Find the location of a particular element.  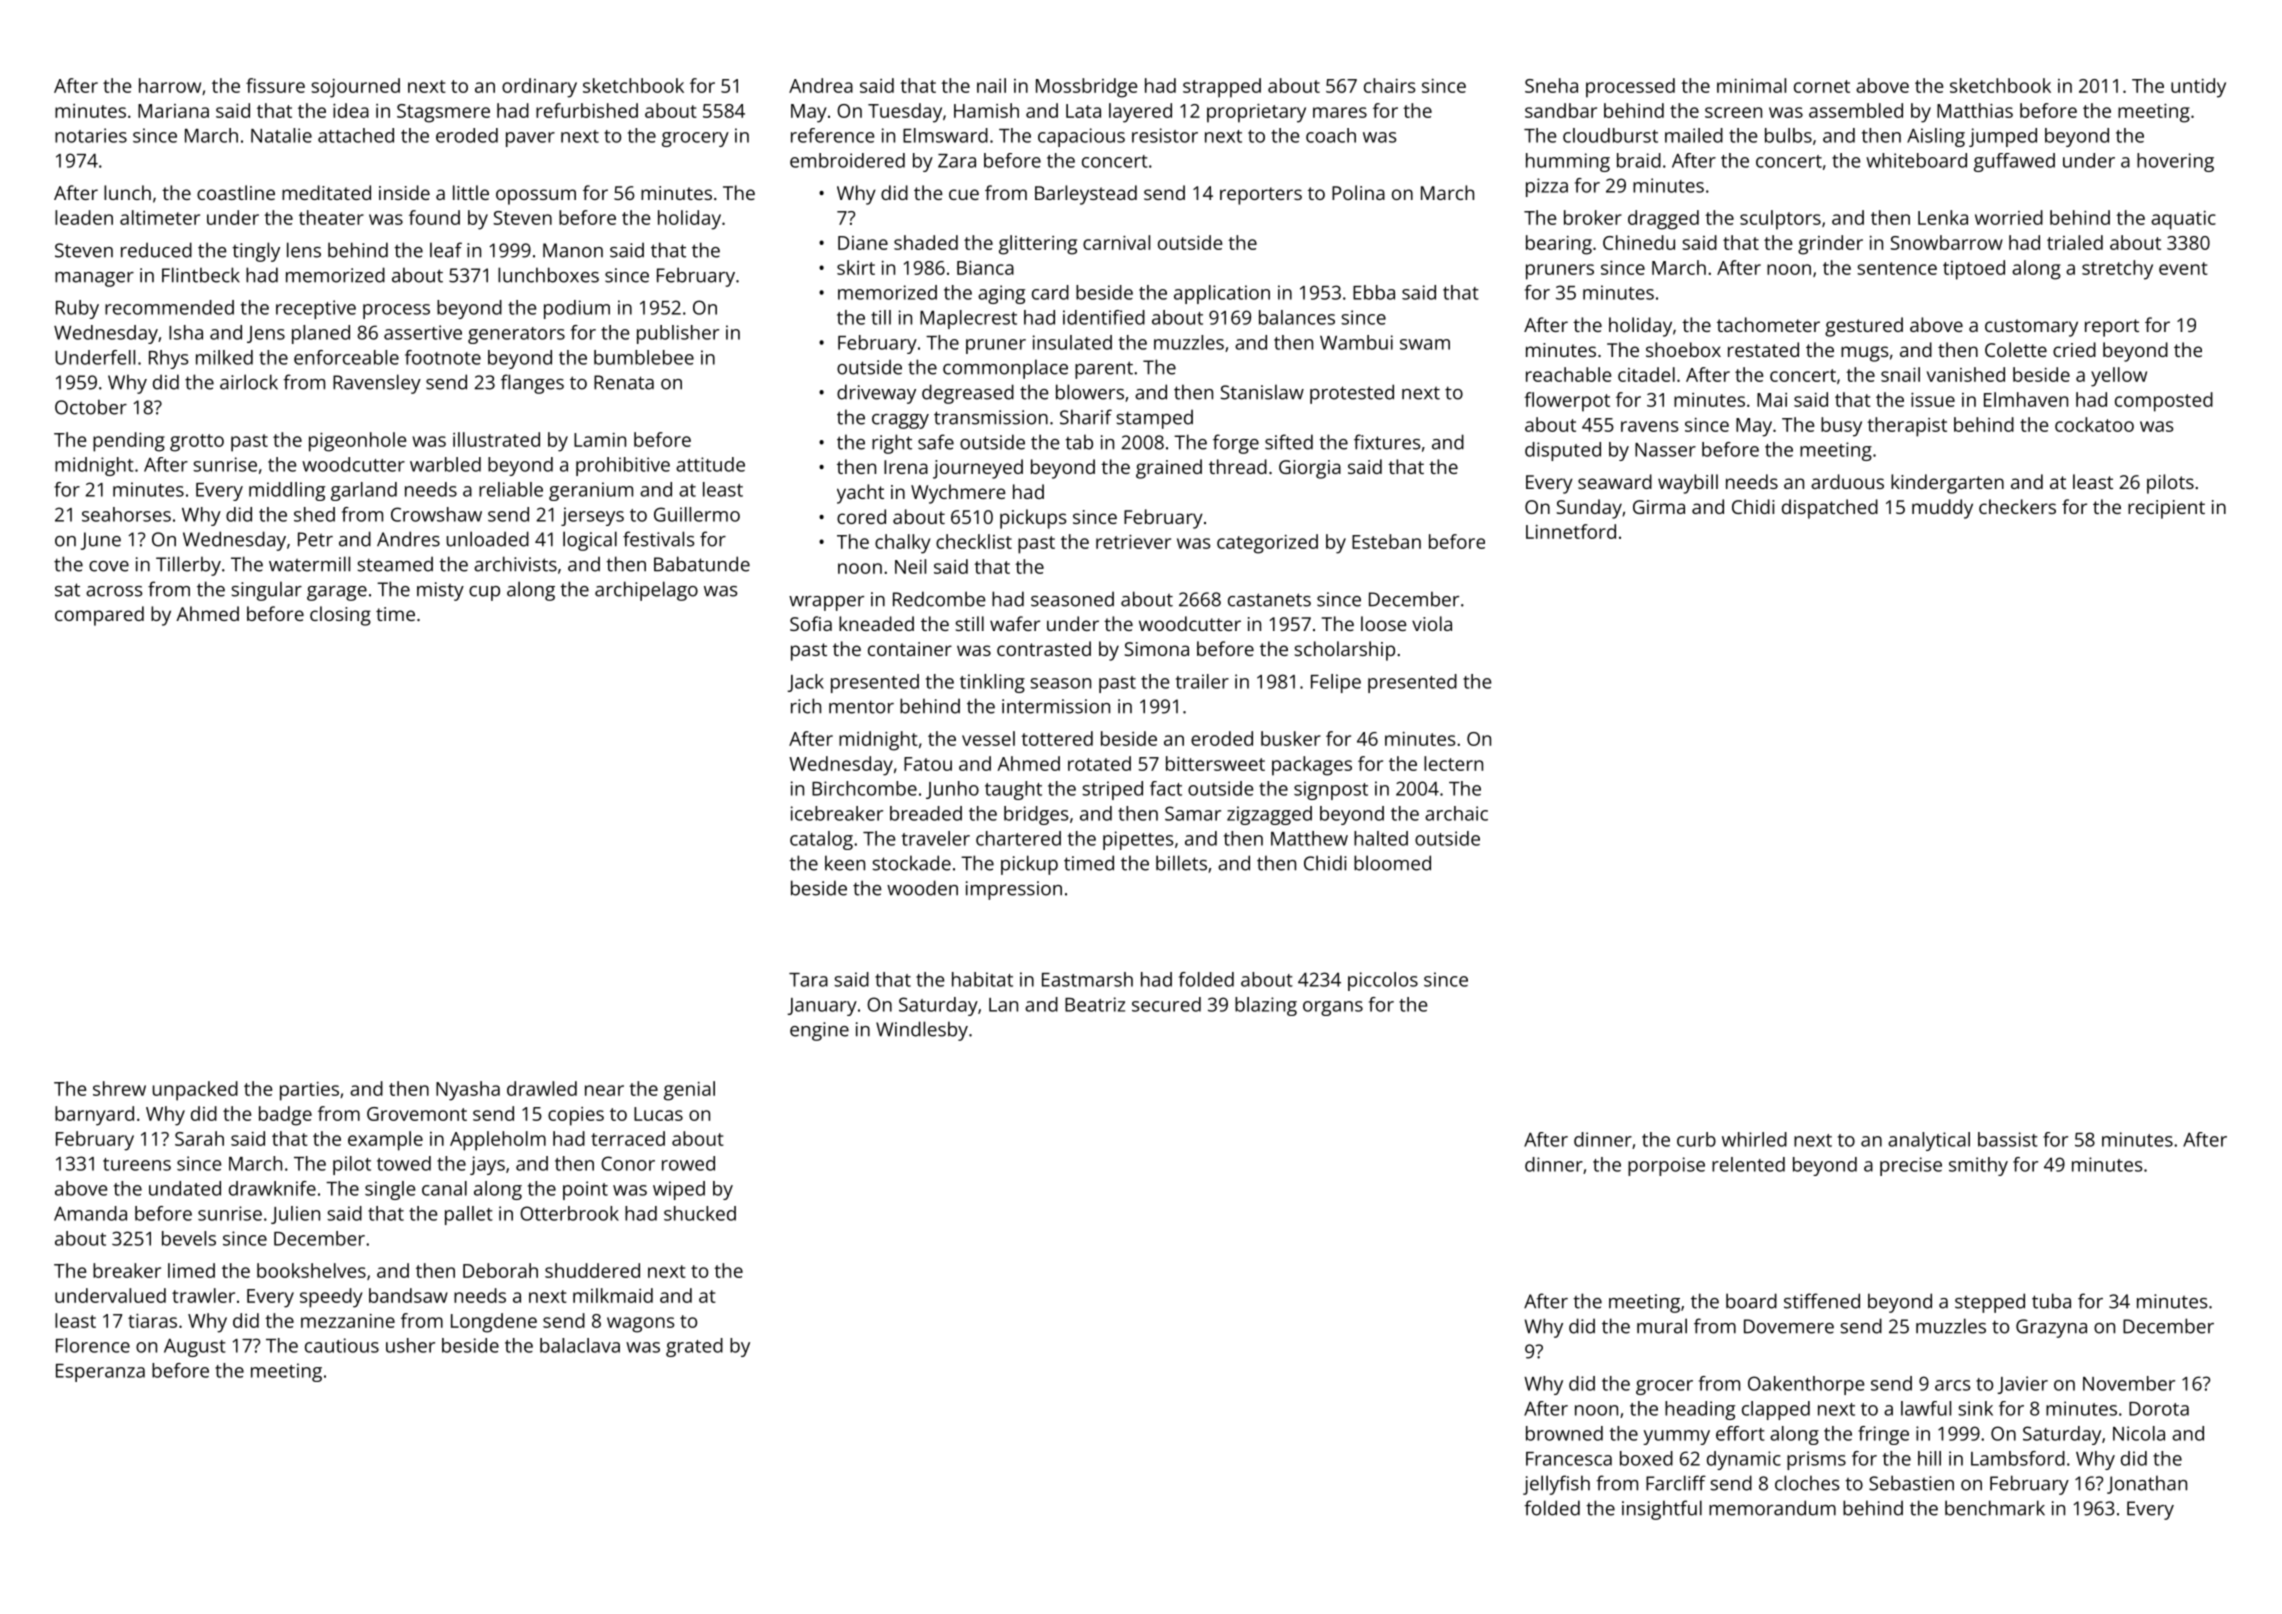

busy is located at coordinates (1841, 427).
